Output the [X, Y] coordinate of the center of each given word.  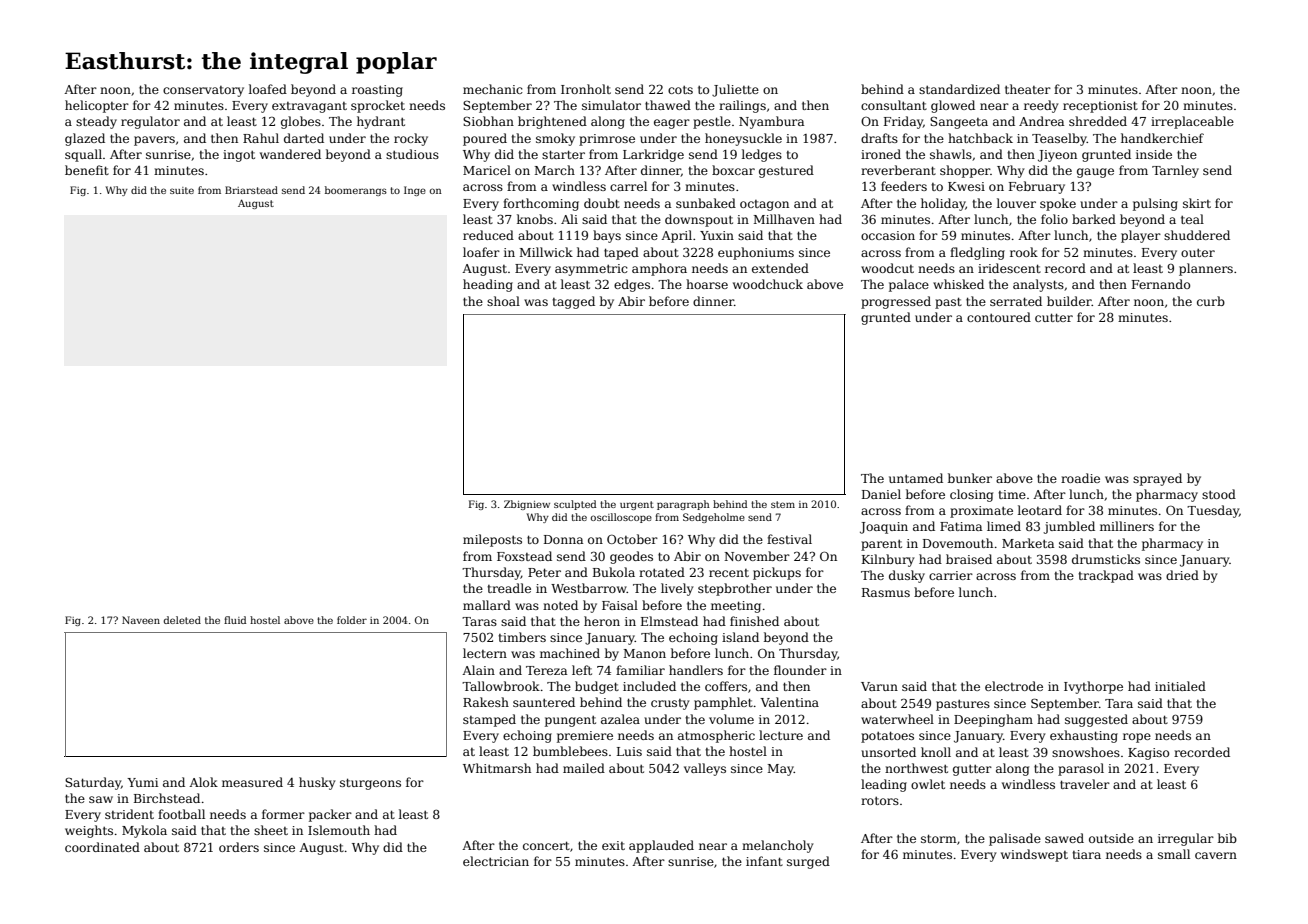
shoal [503, 301]
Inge [415, 191]
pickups [777, 573]
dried [1182, 575]
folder [352, 620]
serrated [1016, 301]
